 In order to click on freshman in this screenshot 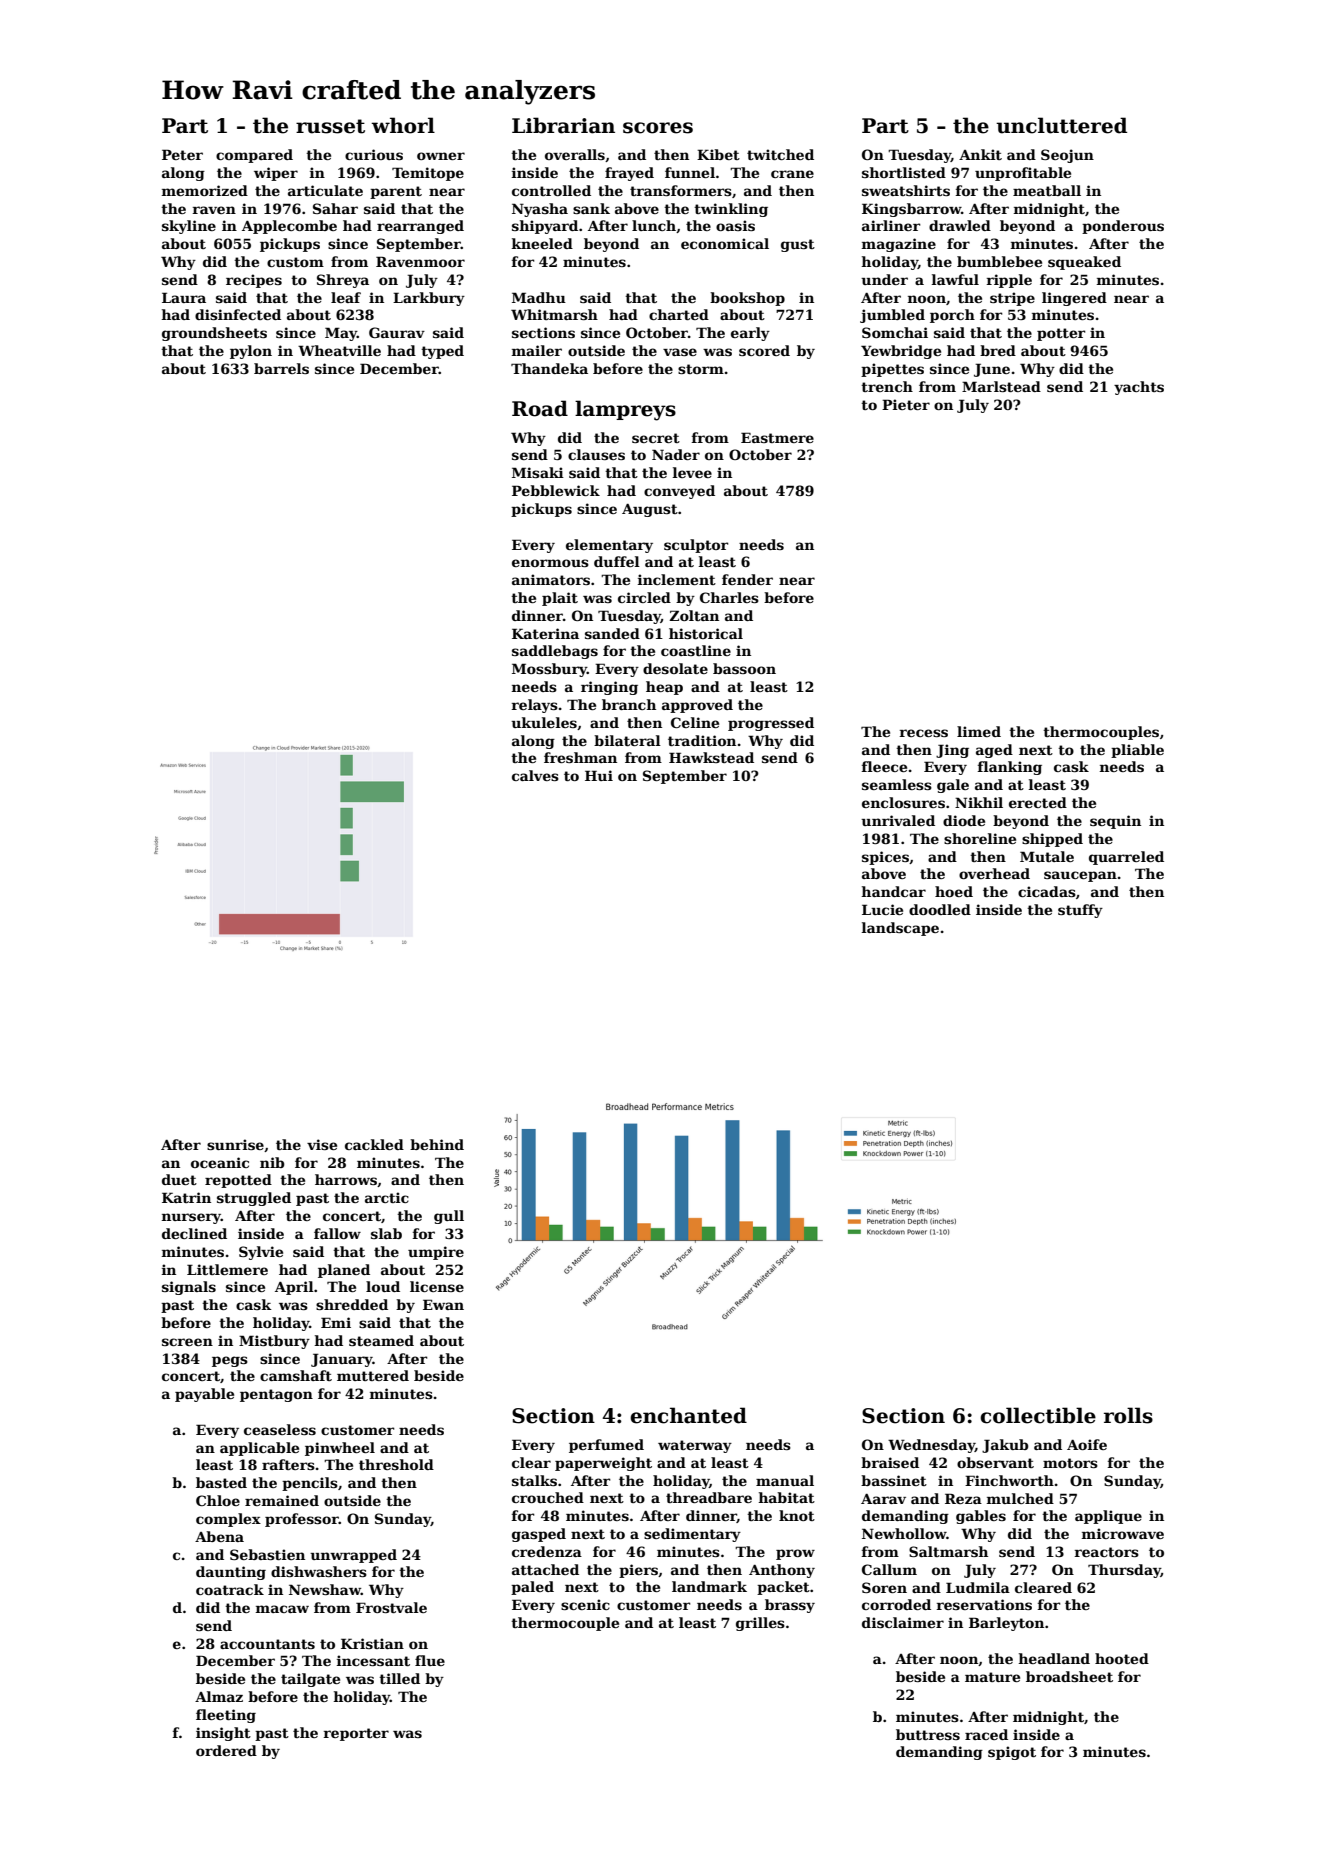, I will do `click(580, 757)`.
